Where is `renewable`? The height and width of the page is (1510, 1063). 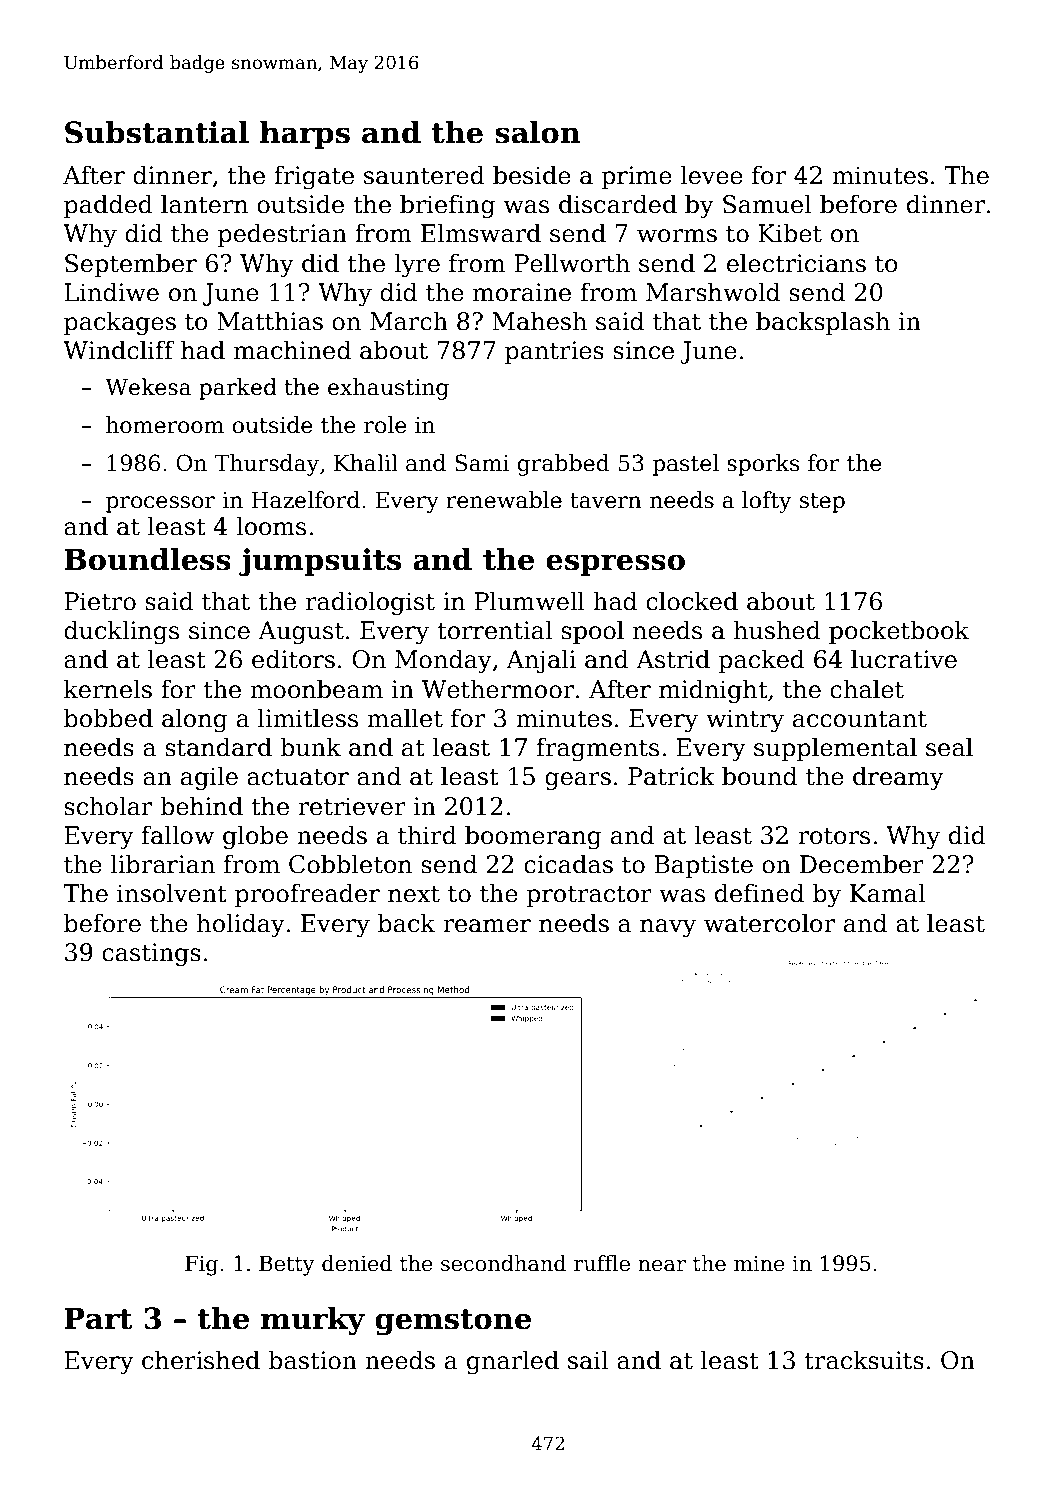 renewable is located at coordinates (504, 500).
